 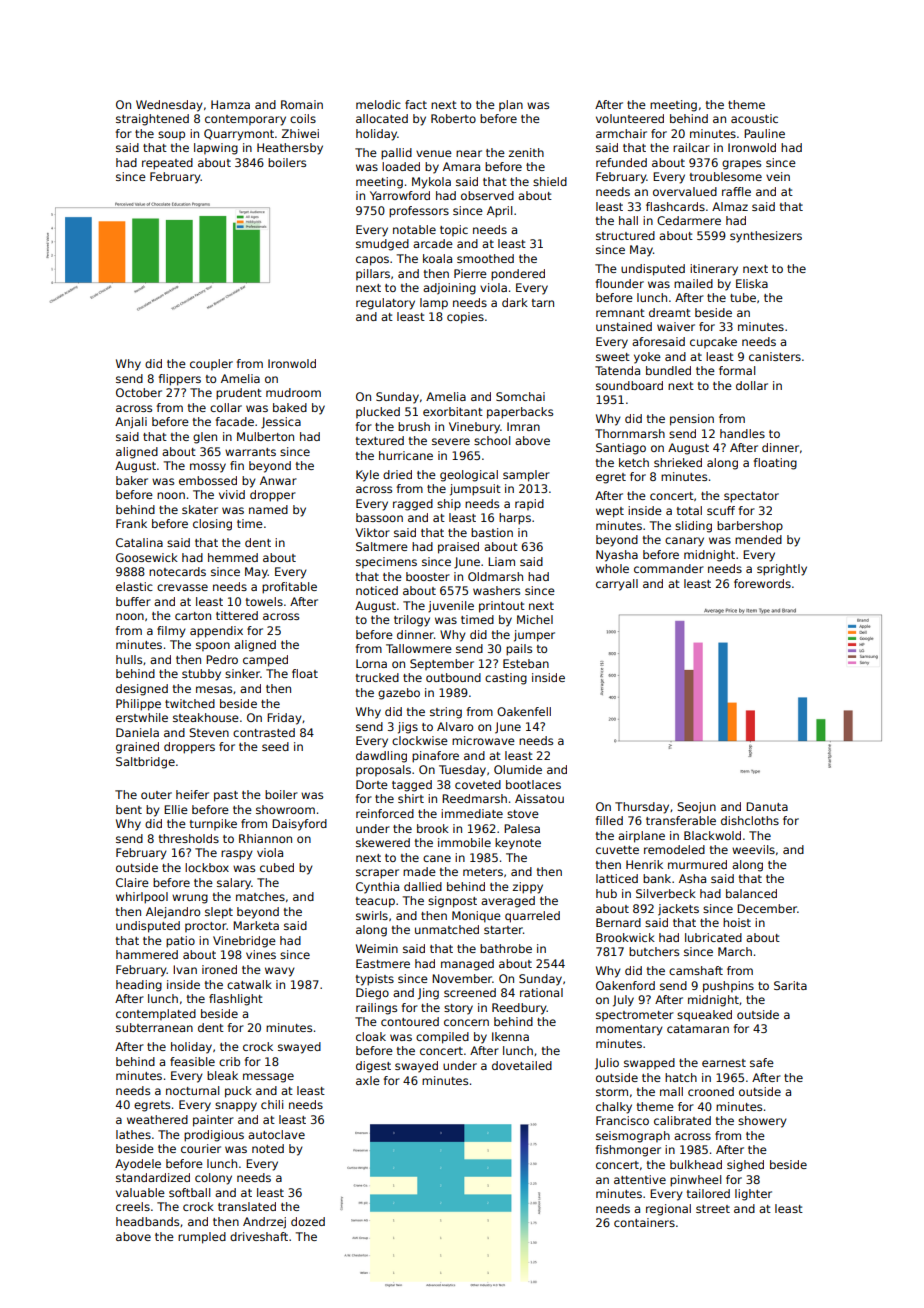 I want to click on Eliska, so click(x=752, y=283).
